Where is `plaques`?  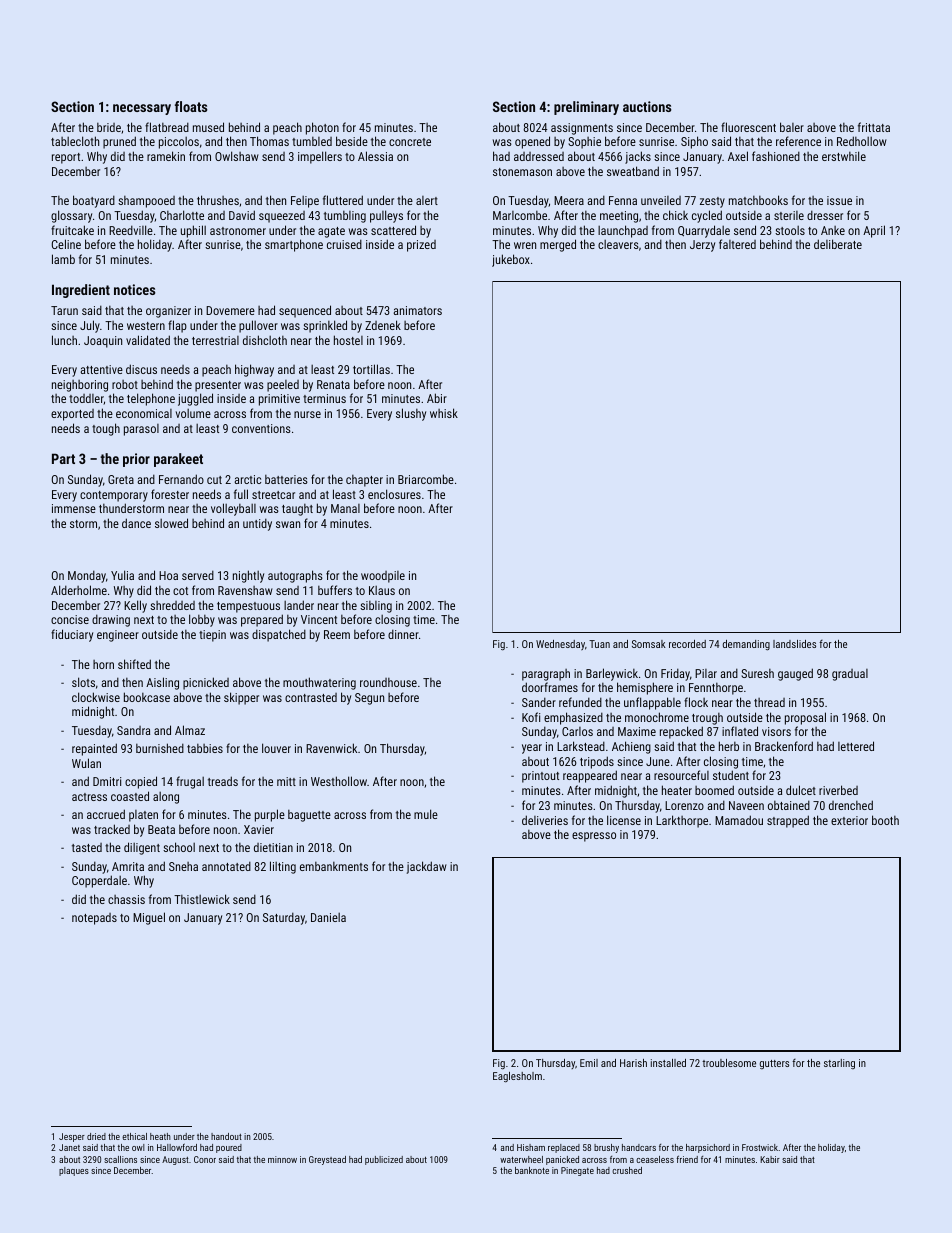 plaques is located at coordinates (74, 1171).
